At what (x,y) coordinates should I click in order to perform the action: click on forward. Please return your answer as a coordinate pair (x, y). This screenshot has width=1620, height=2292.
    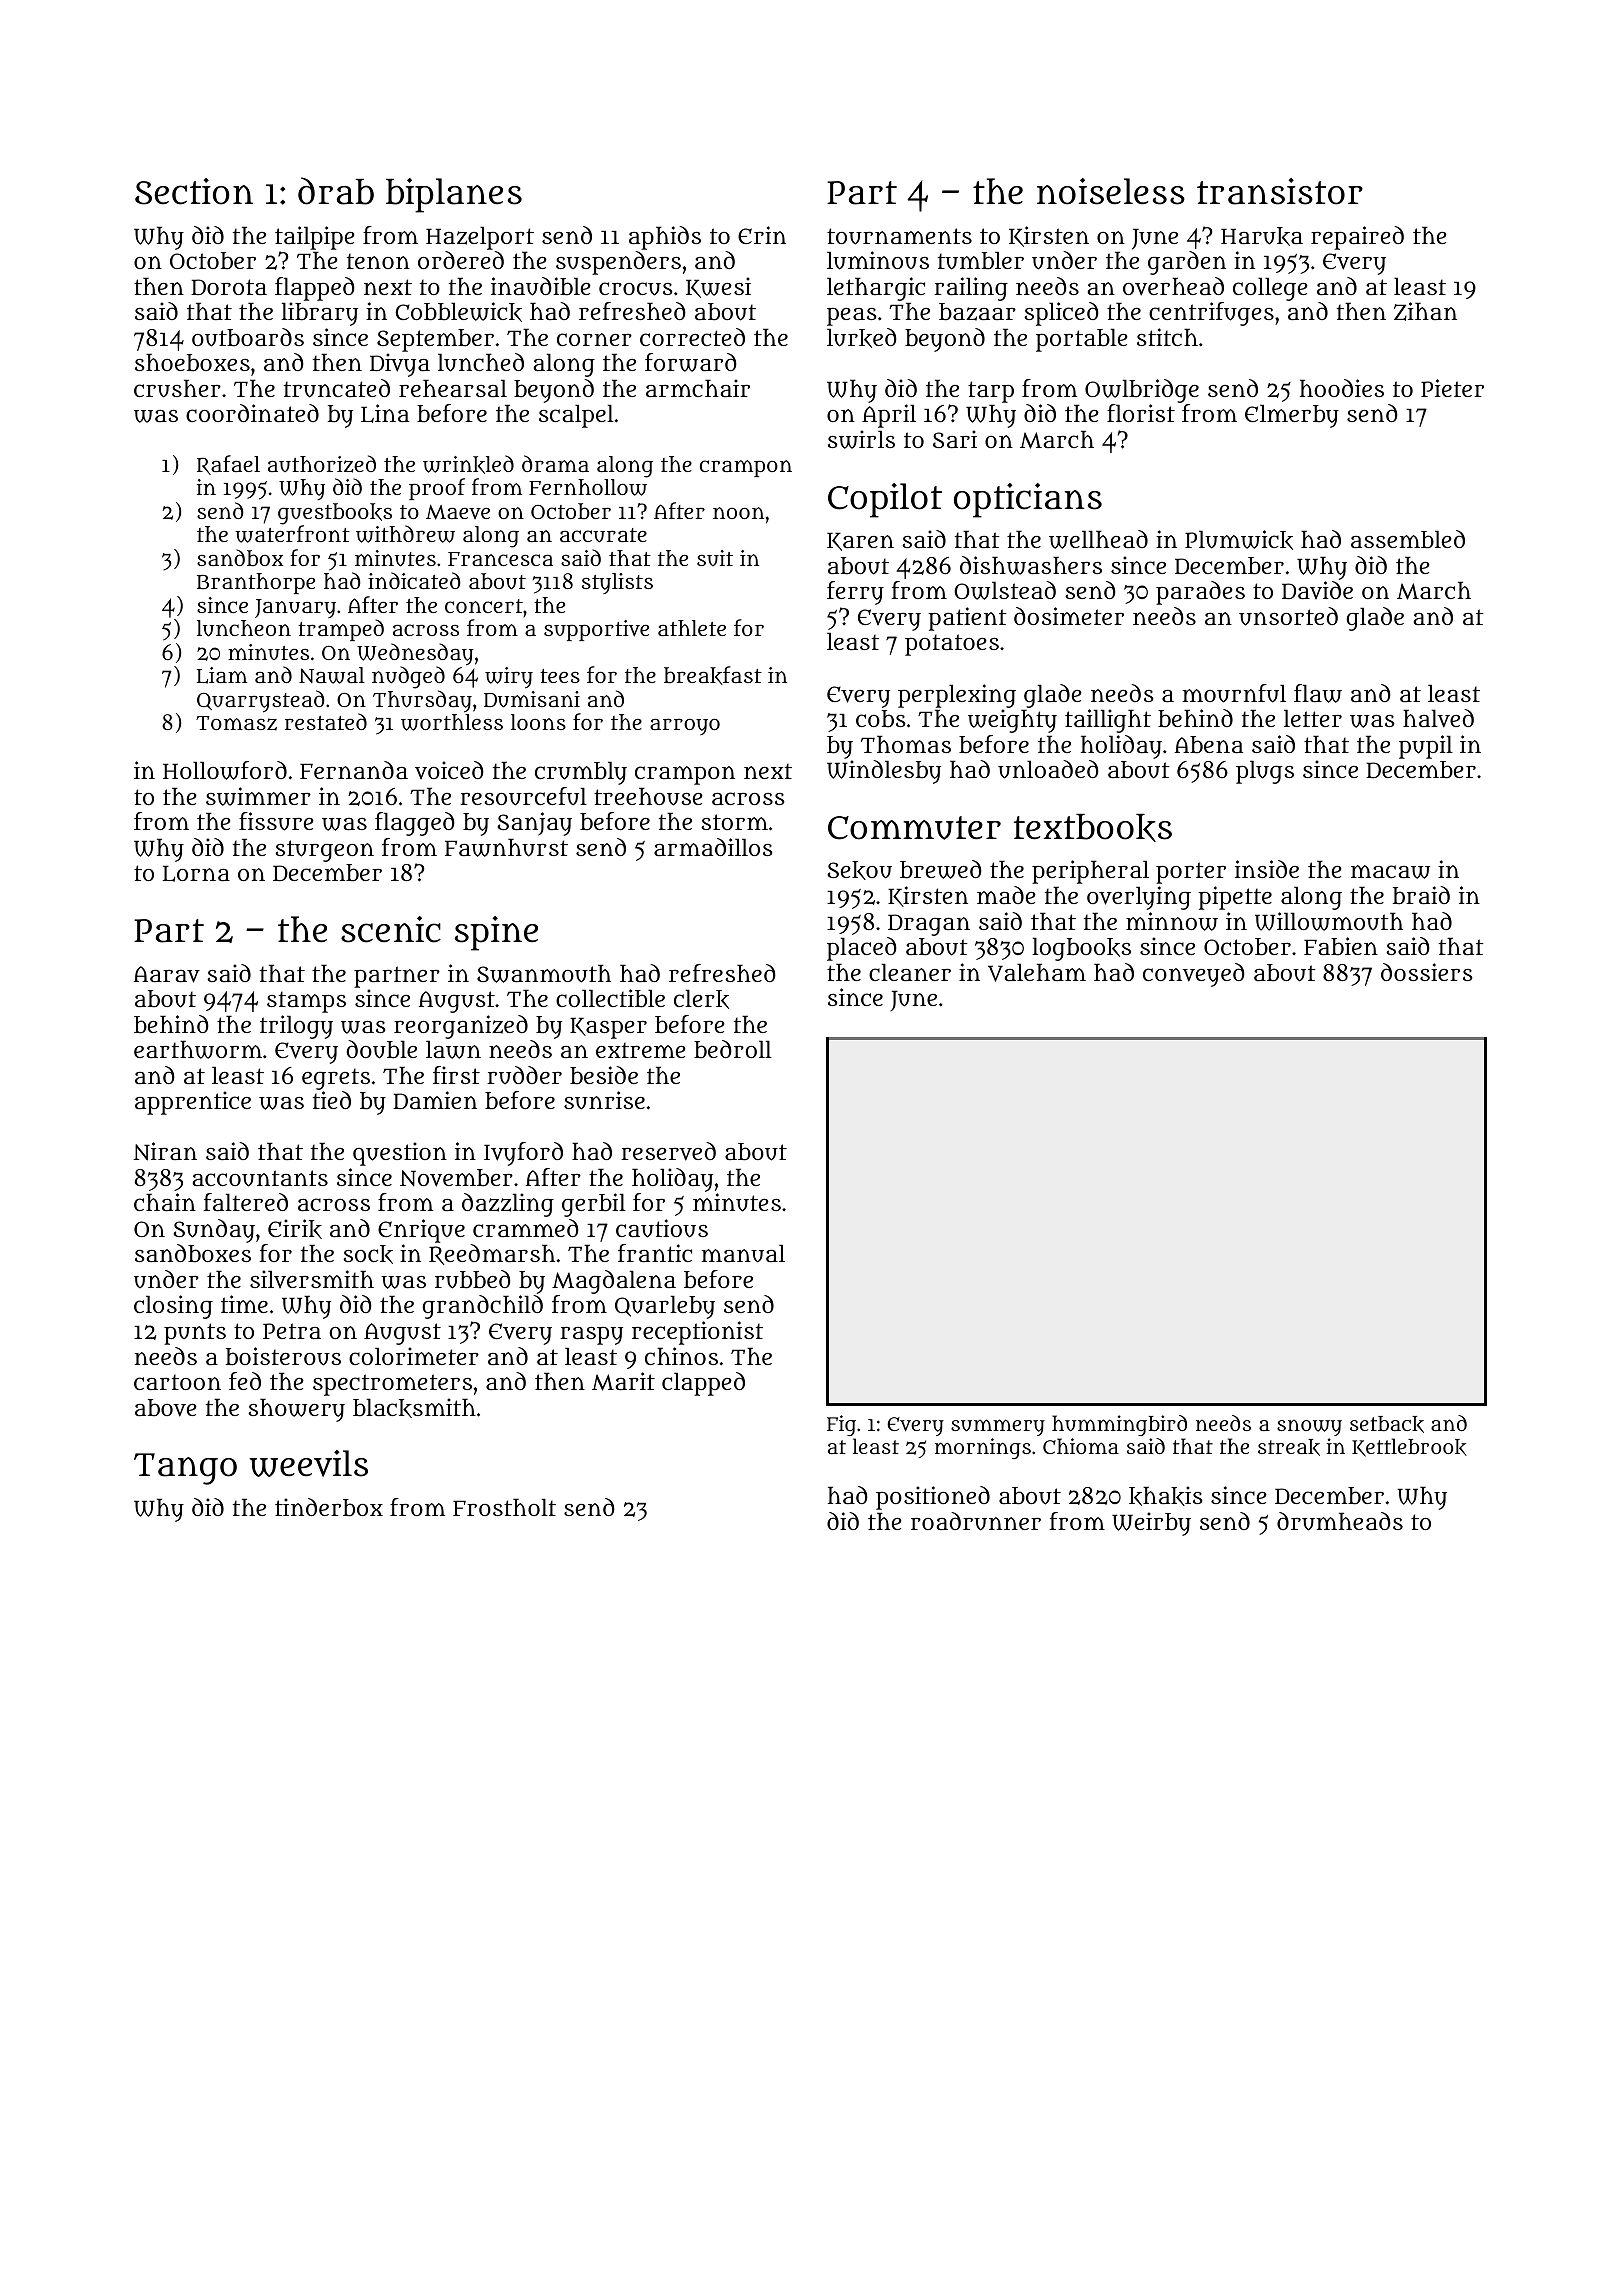
    Looking at the image, I should click on (691, 362).
